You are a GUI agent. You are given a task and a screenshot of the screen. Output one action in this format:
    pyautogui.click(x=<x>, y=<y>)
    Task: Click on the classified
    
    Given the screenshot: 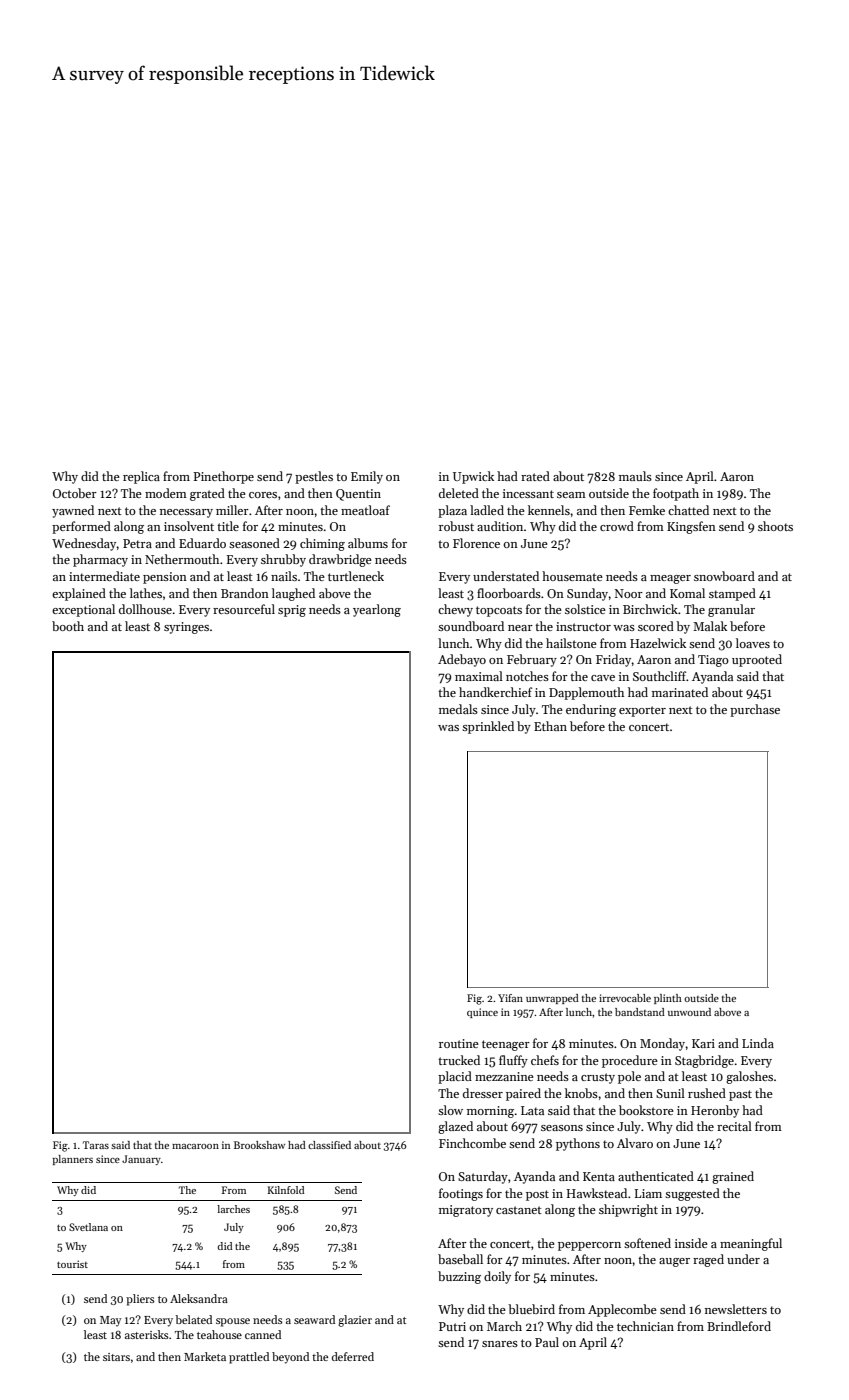 What is the action you would take?
    pyautogui.click(x=329, y=1145)
